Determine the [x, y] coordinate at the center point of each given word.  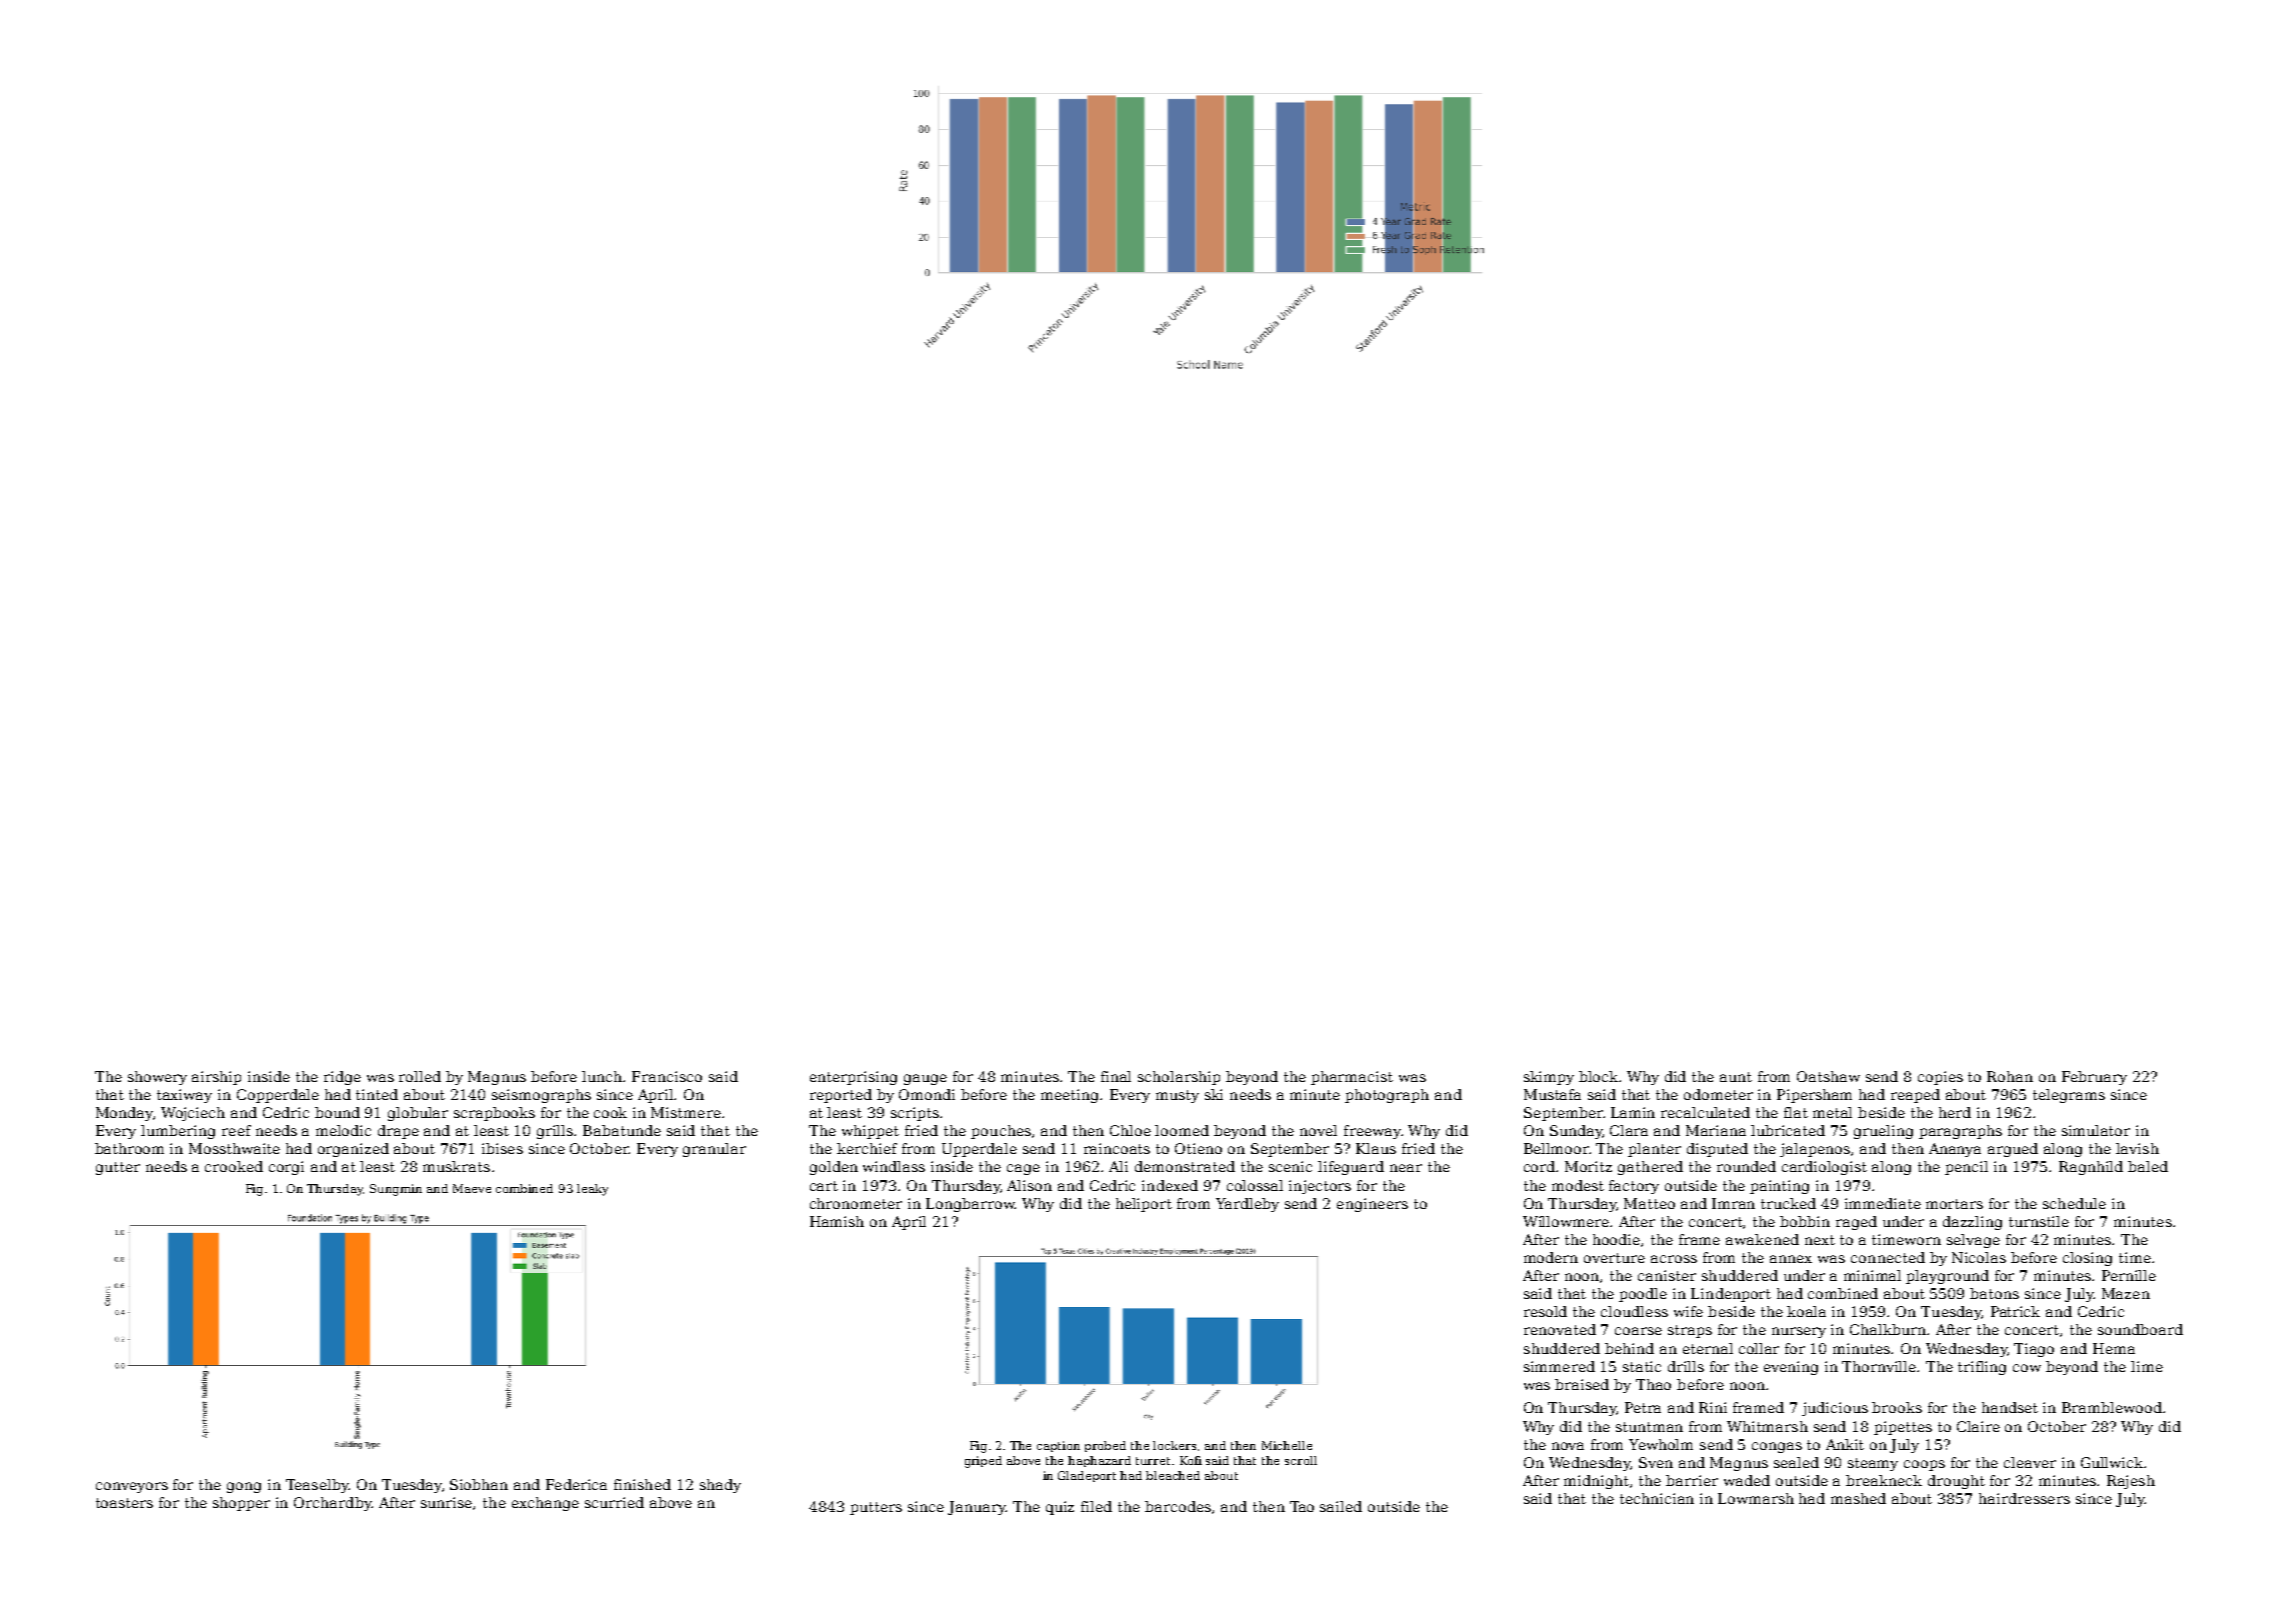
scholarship [1179, 1078]
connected [1888, 1257]
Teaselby [317, 1486]
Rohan [2010, 1076]
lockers [1174, 1445]
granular [714, 1150]
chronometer [856, 1203]
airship [216, 1078]
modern [1551, 1257]
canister [1667, 1275]
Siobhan [479, 1484]
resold [1545, 1311]
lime [2147, 1366]
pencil [1966, 1168]
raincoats [1117, 1148]
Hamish [837, 1221]
